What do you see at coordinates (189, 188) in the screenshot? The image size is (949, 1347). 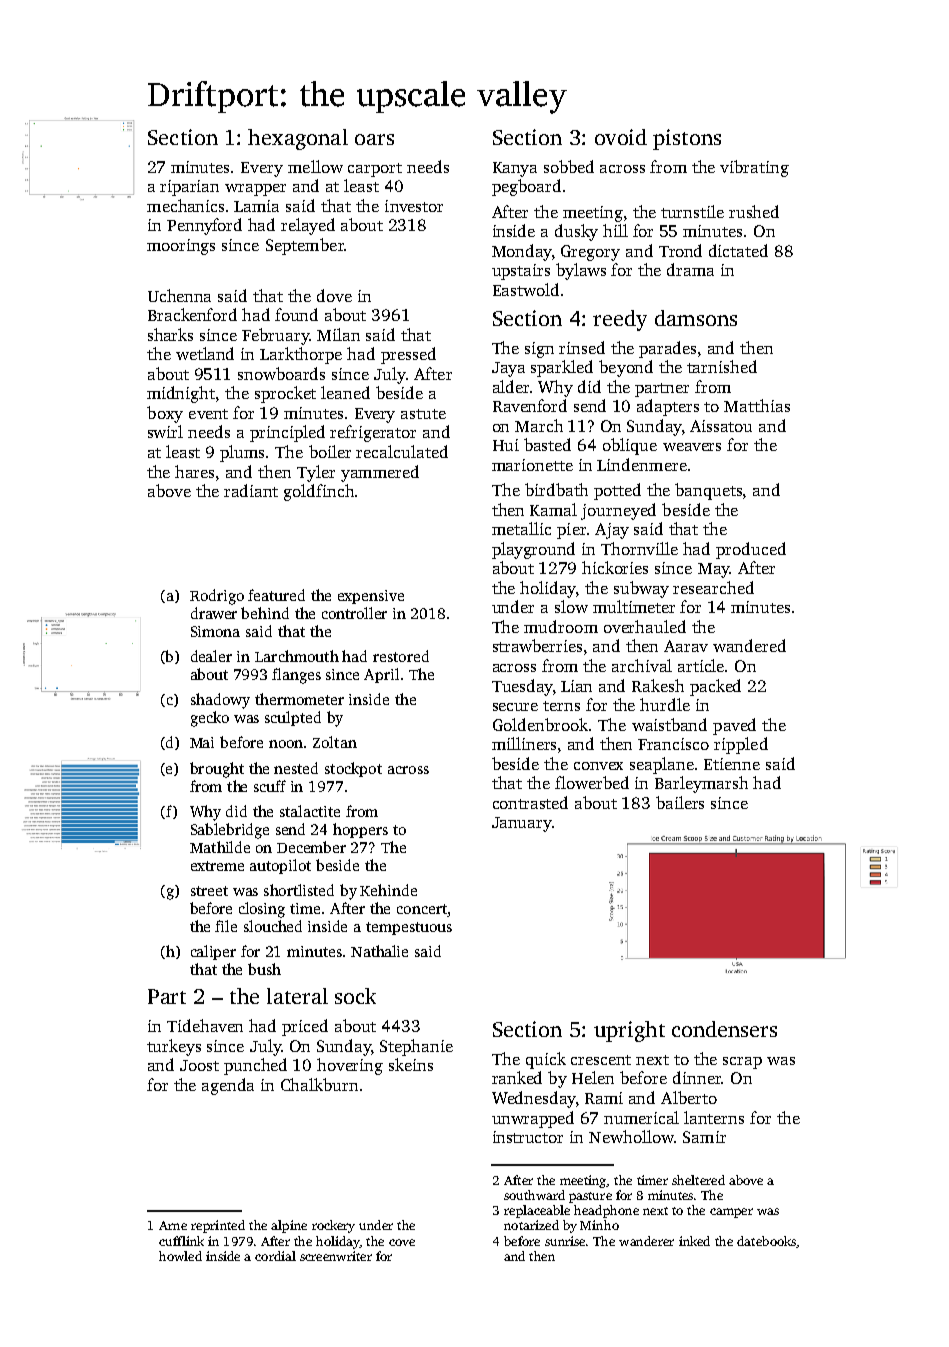 I see `riparian` at bounding box center [189, 188].
